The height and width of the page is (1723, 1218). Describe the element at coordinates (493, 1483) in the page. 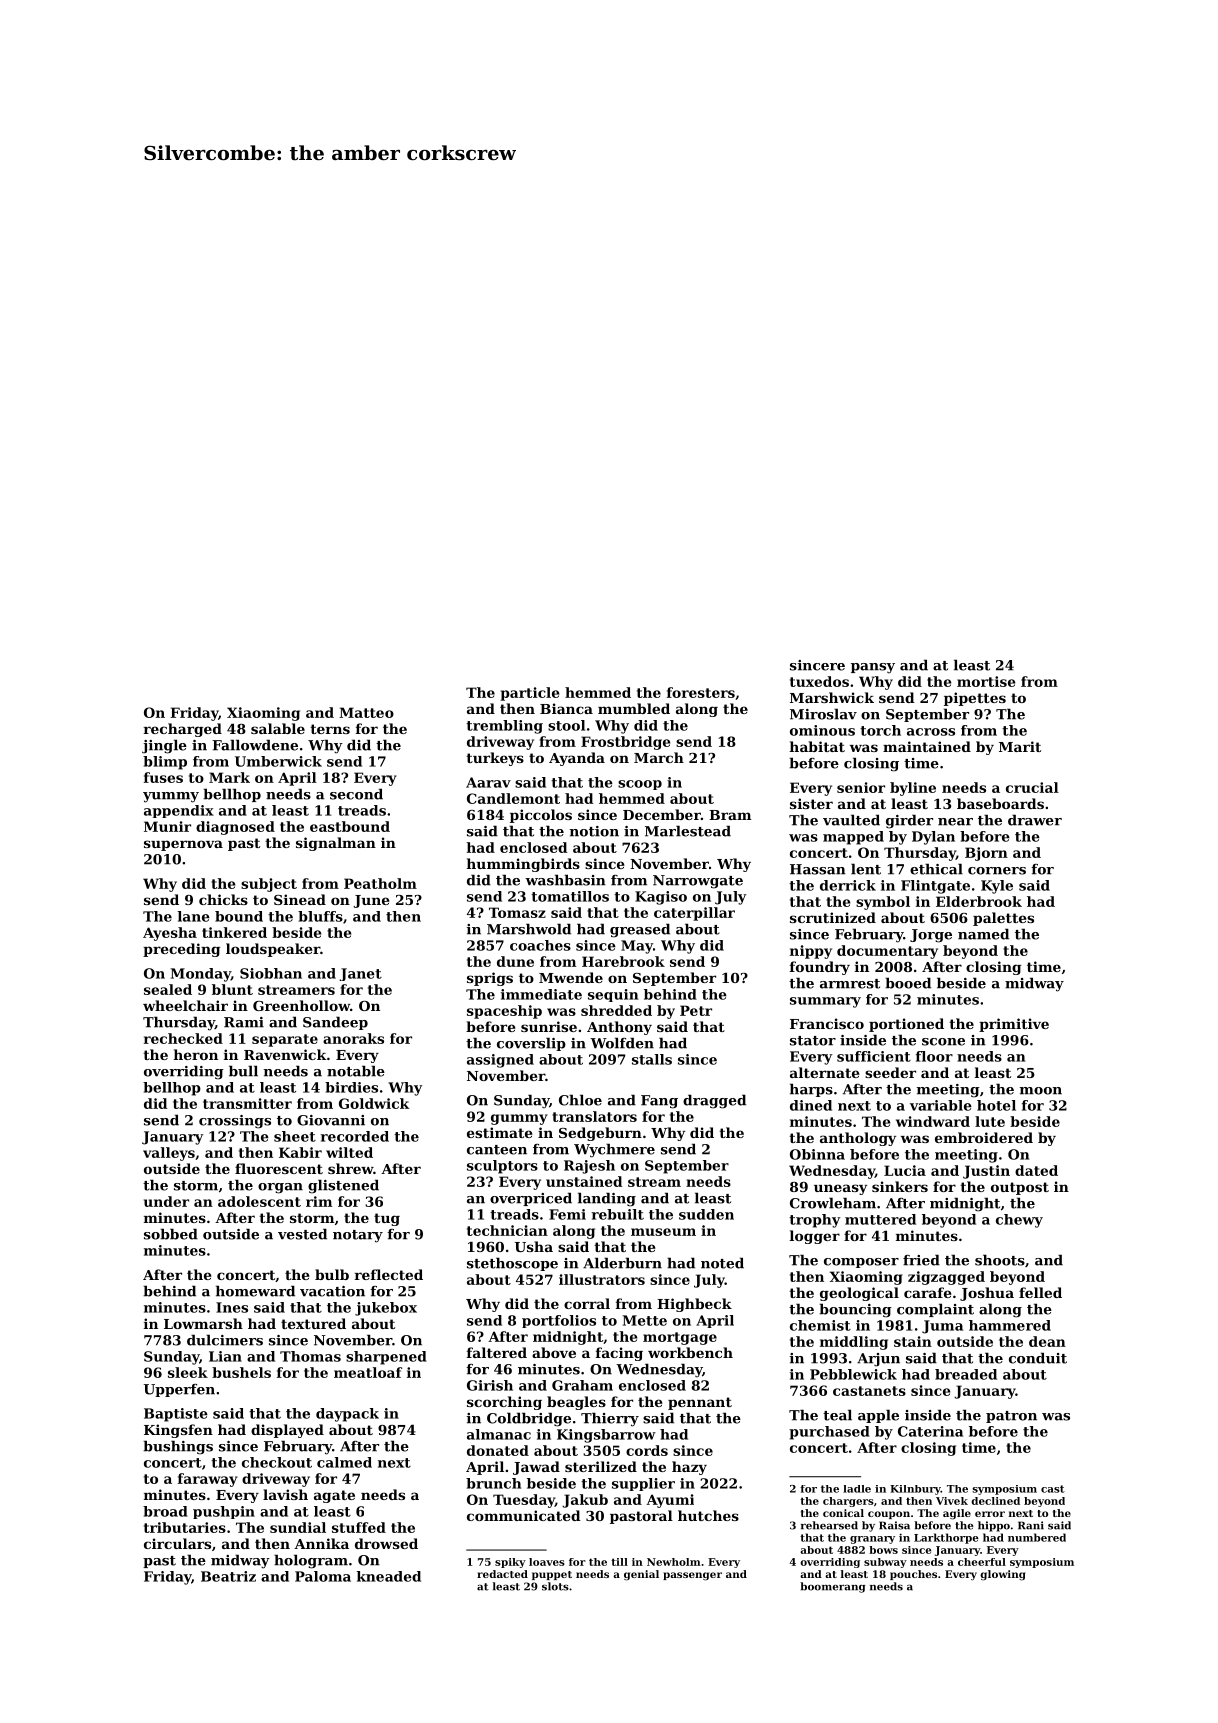

I see `brunch` at that location.
